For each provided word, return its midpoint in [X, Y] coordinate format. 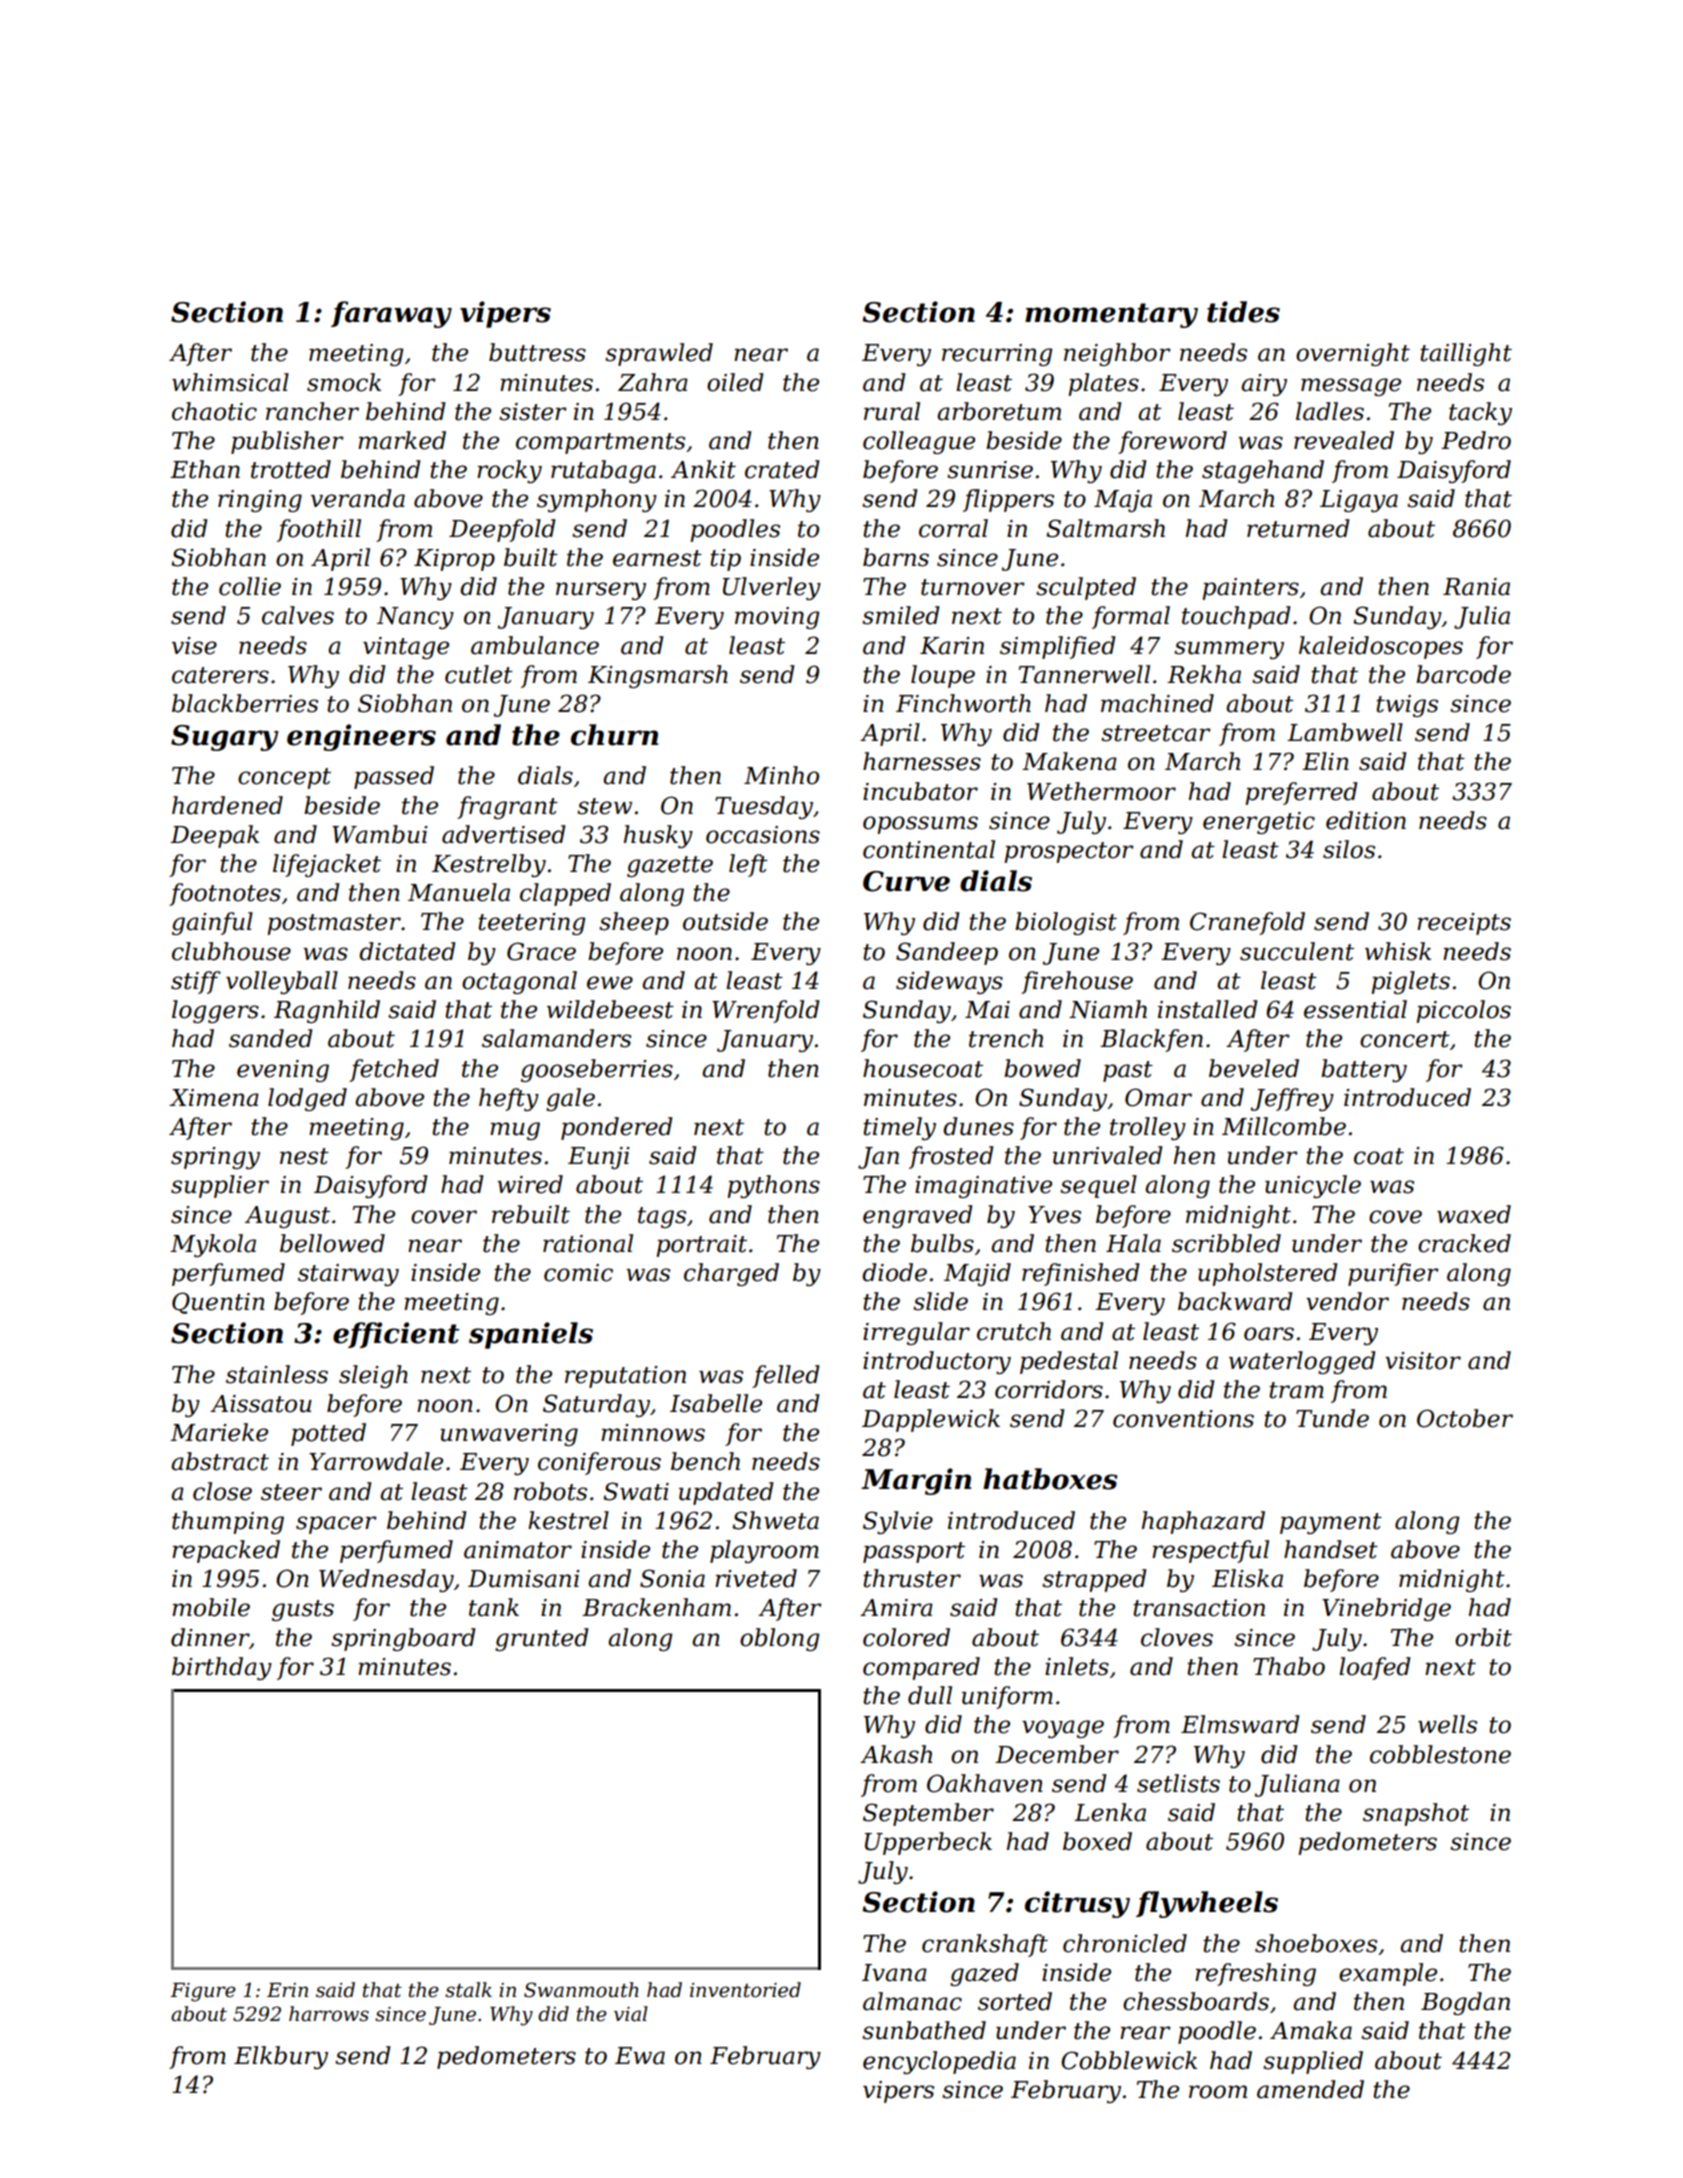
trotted [291, 469]
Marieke [219, 1432]
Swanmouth [581, 1990]
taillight [1466, 354]
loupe [943, 676]
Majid [977, 1274]
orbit [1483, 1637]
